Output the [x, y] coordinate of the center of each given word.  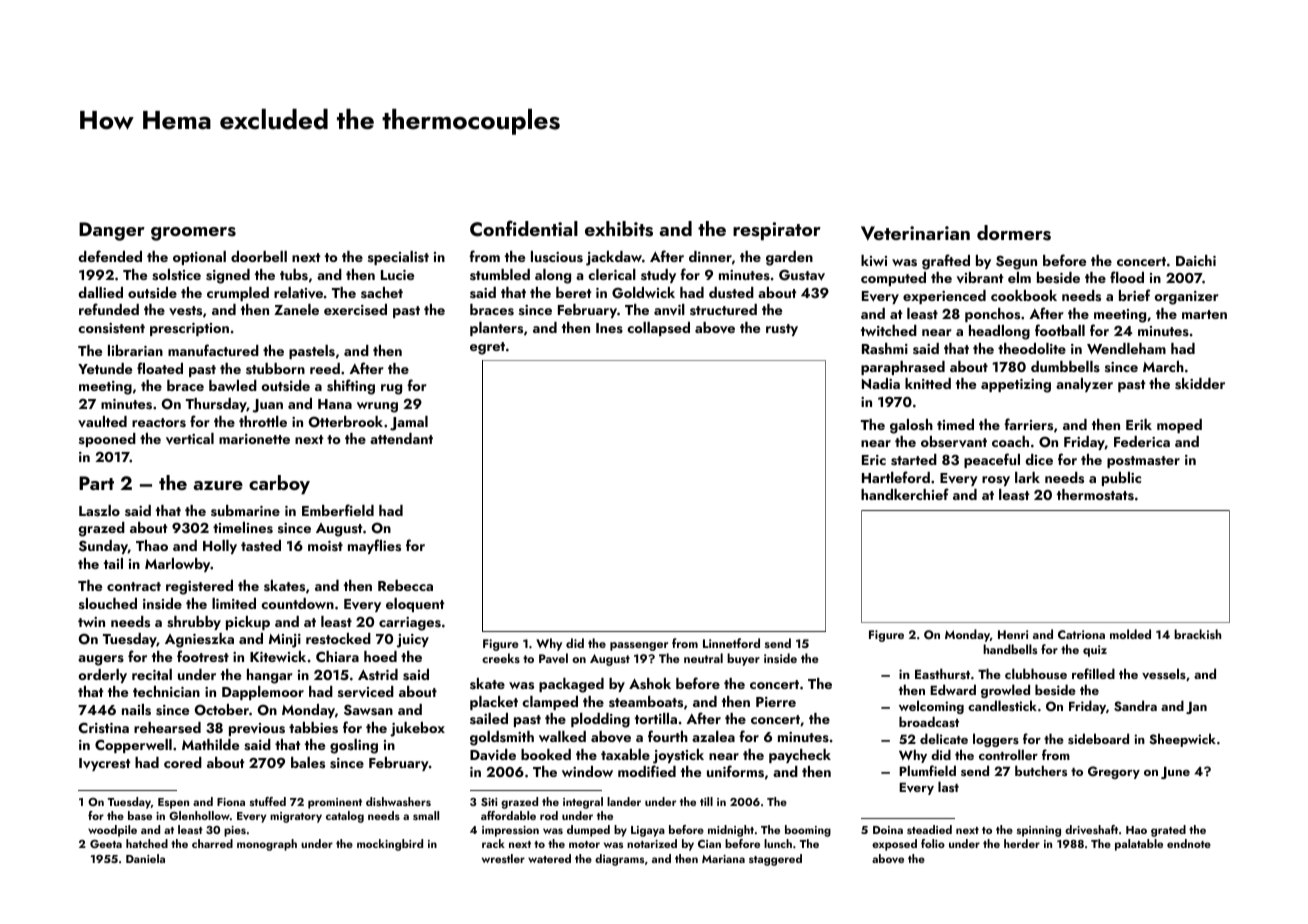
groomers [193, 234]
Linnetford [731, 643]
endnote [1189, 843]
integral [583, 803]
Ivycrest [104, 764]
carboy [279, 484]
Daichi [1196, 260]
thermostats [1095, 495]
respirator [777, 231]
